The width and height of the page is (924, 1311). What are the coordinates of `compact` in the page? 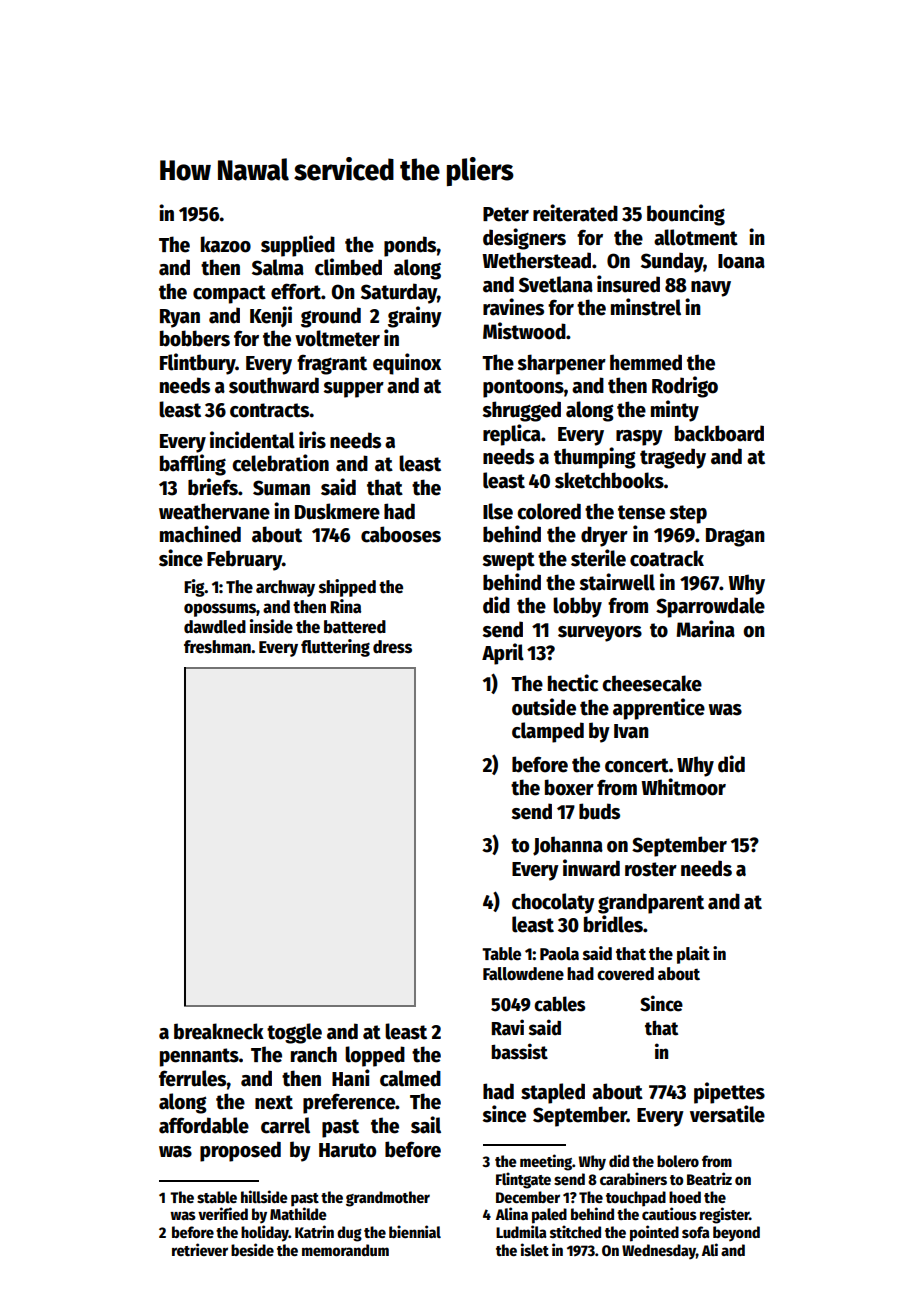 It's located at (229, 294).
